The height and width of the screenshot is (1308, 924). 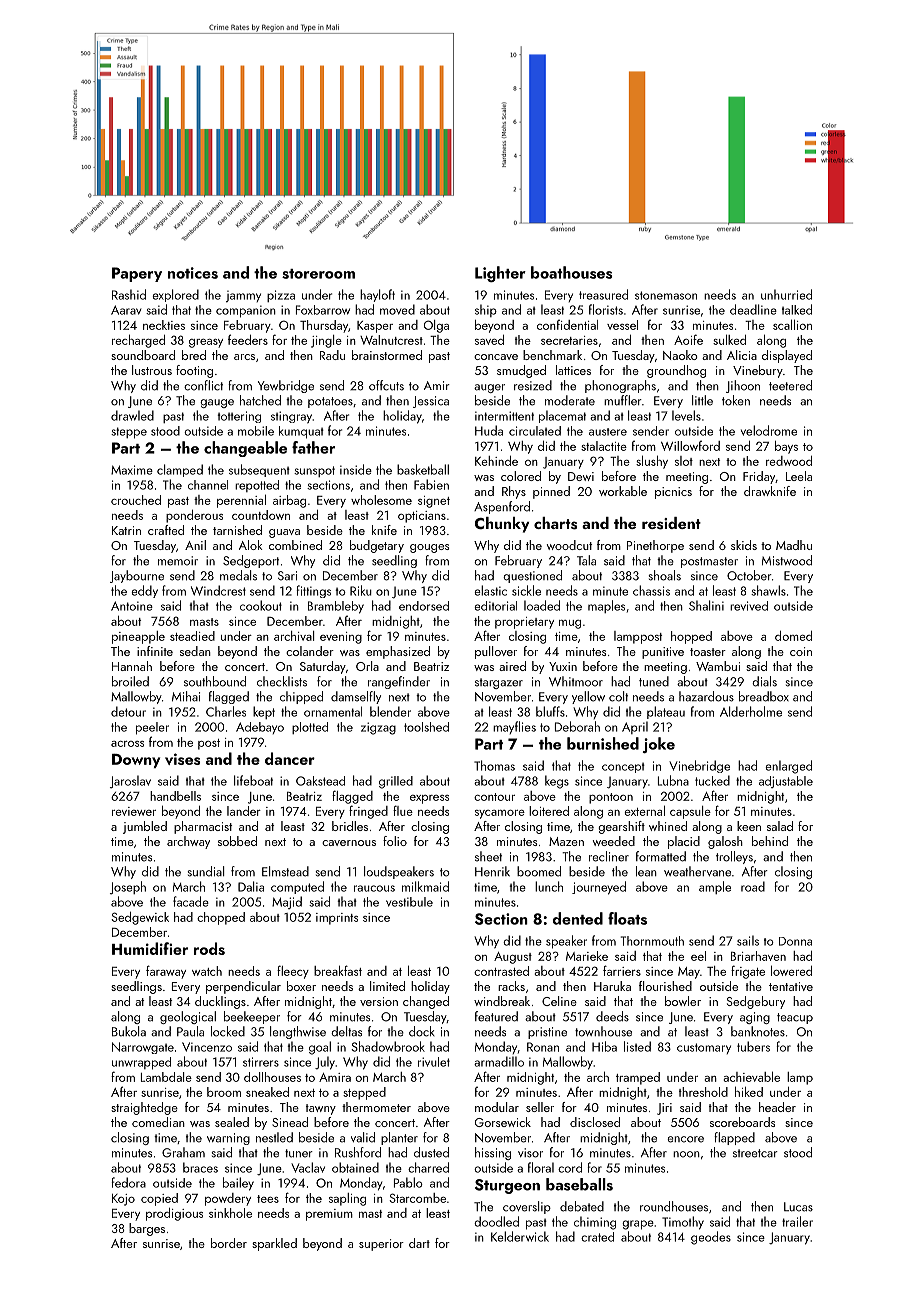 I want to click on moderate, so click(x=570, y=400).
